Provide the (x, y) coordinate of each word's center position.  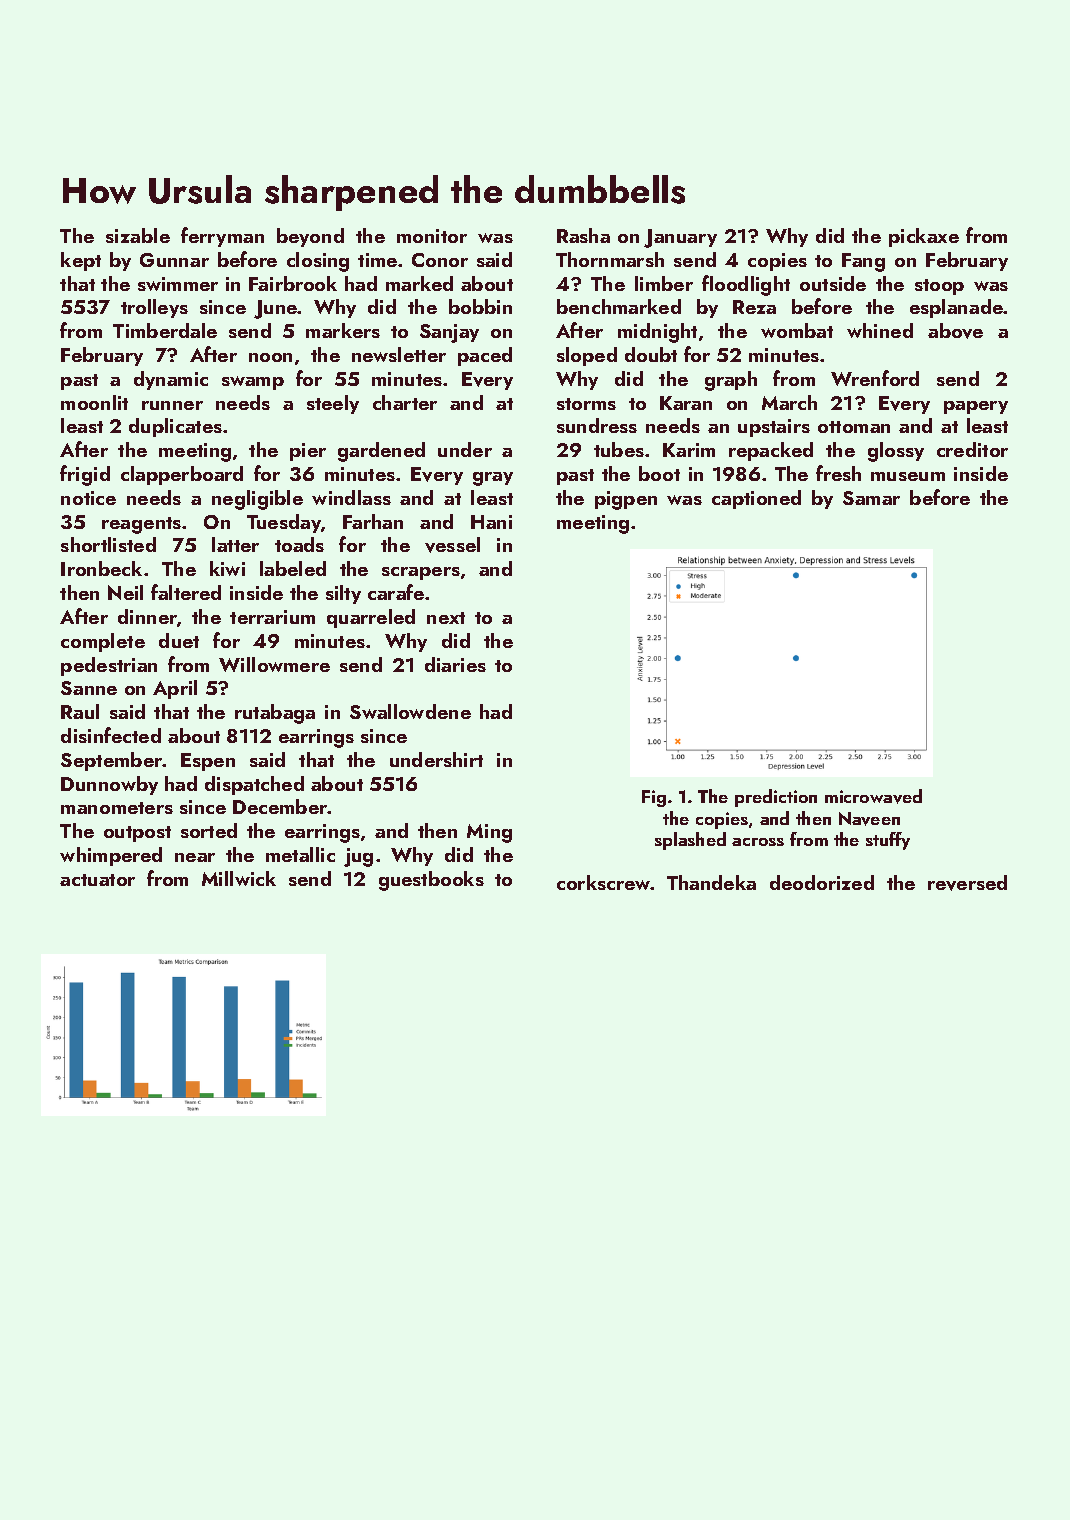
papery (976, 407)
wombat (797, 330)
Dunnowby (109, 785)
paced (485, 356)
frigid (85, 475)
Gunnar (174, 260)
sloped (587, 356)
